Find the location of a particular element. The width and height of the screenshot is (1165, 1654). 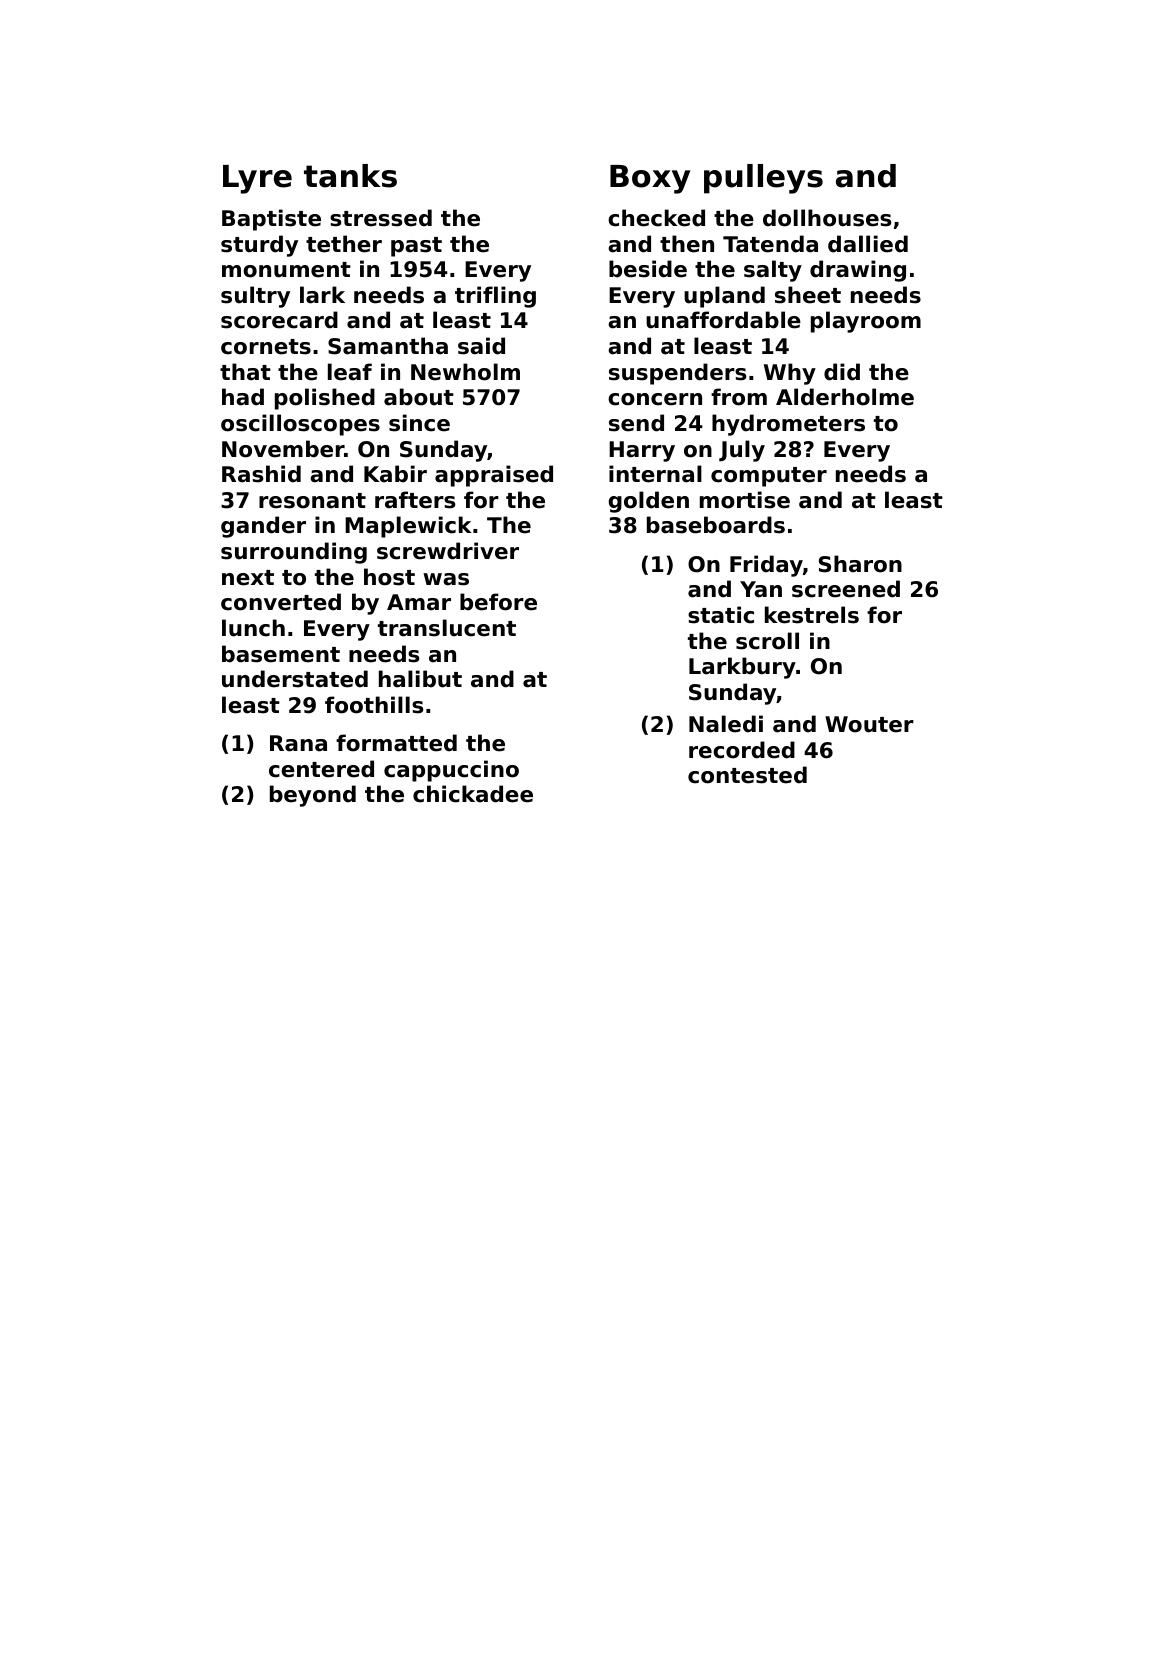

pulleys is located at coordinates (763, 179).
